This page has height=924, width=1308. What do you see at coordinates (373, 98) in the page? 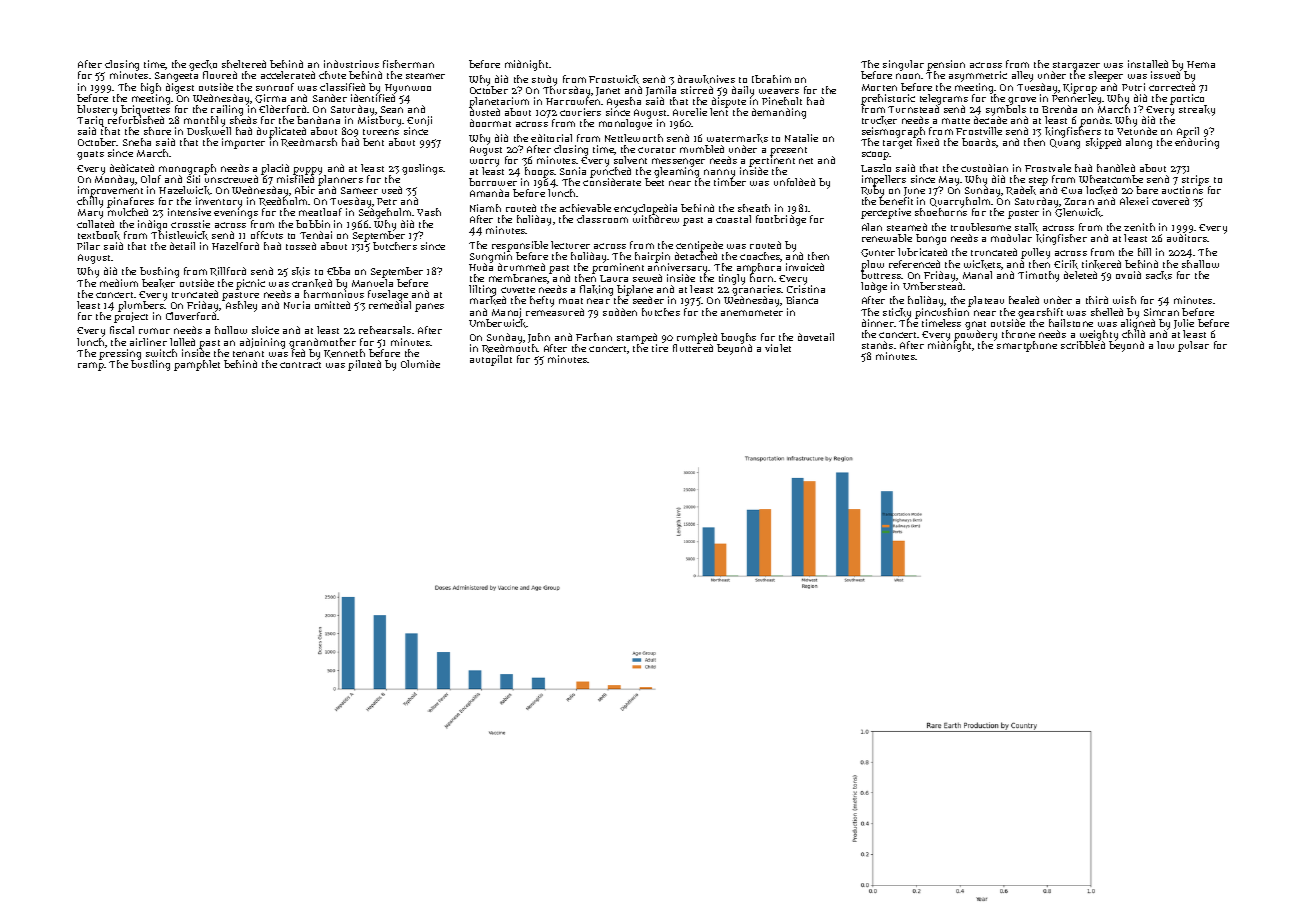
I see `identified` at bounding box center [373, 98].
